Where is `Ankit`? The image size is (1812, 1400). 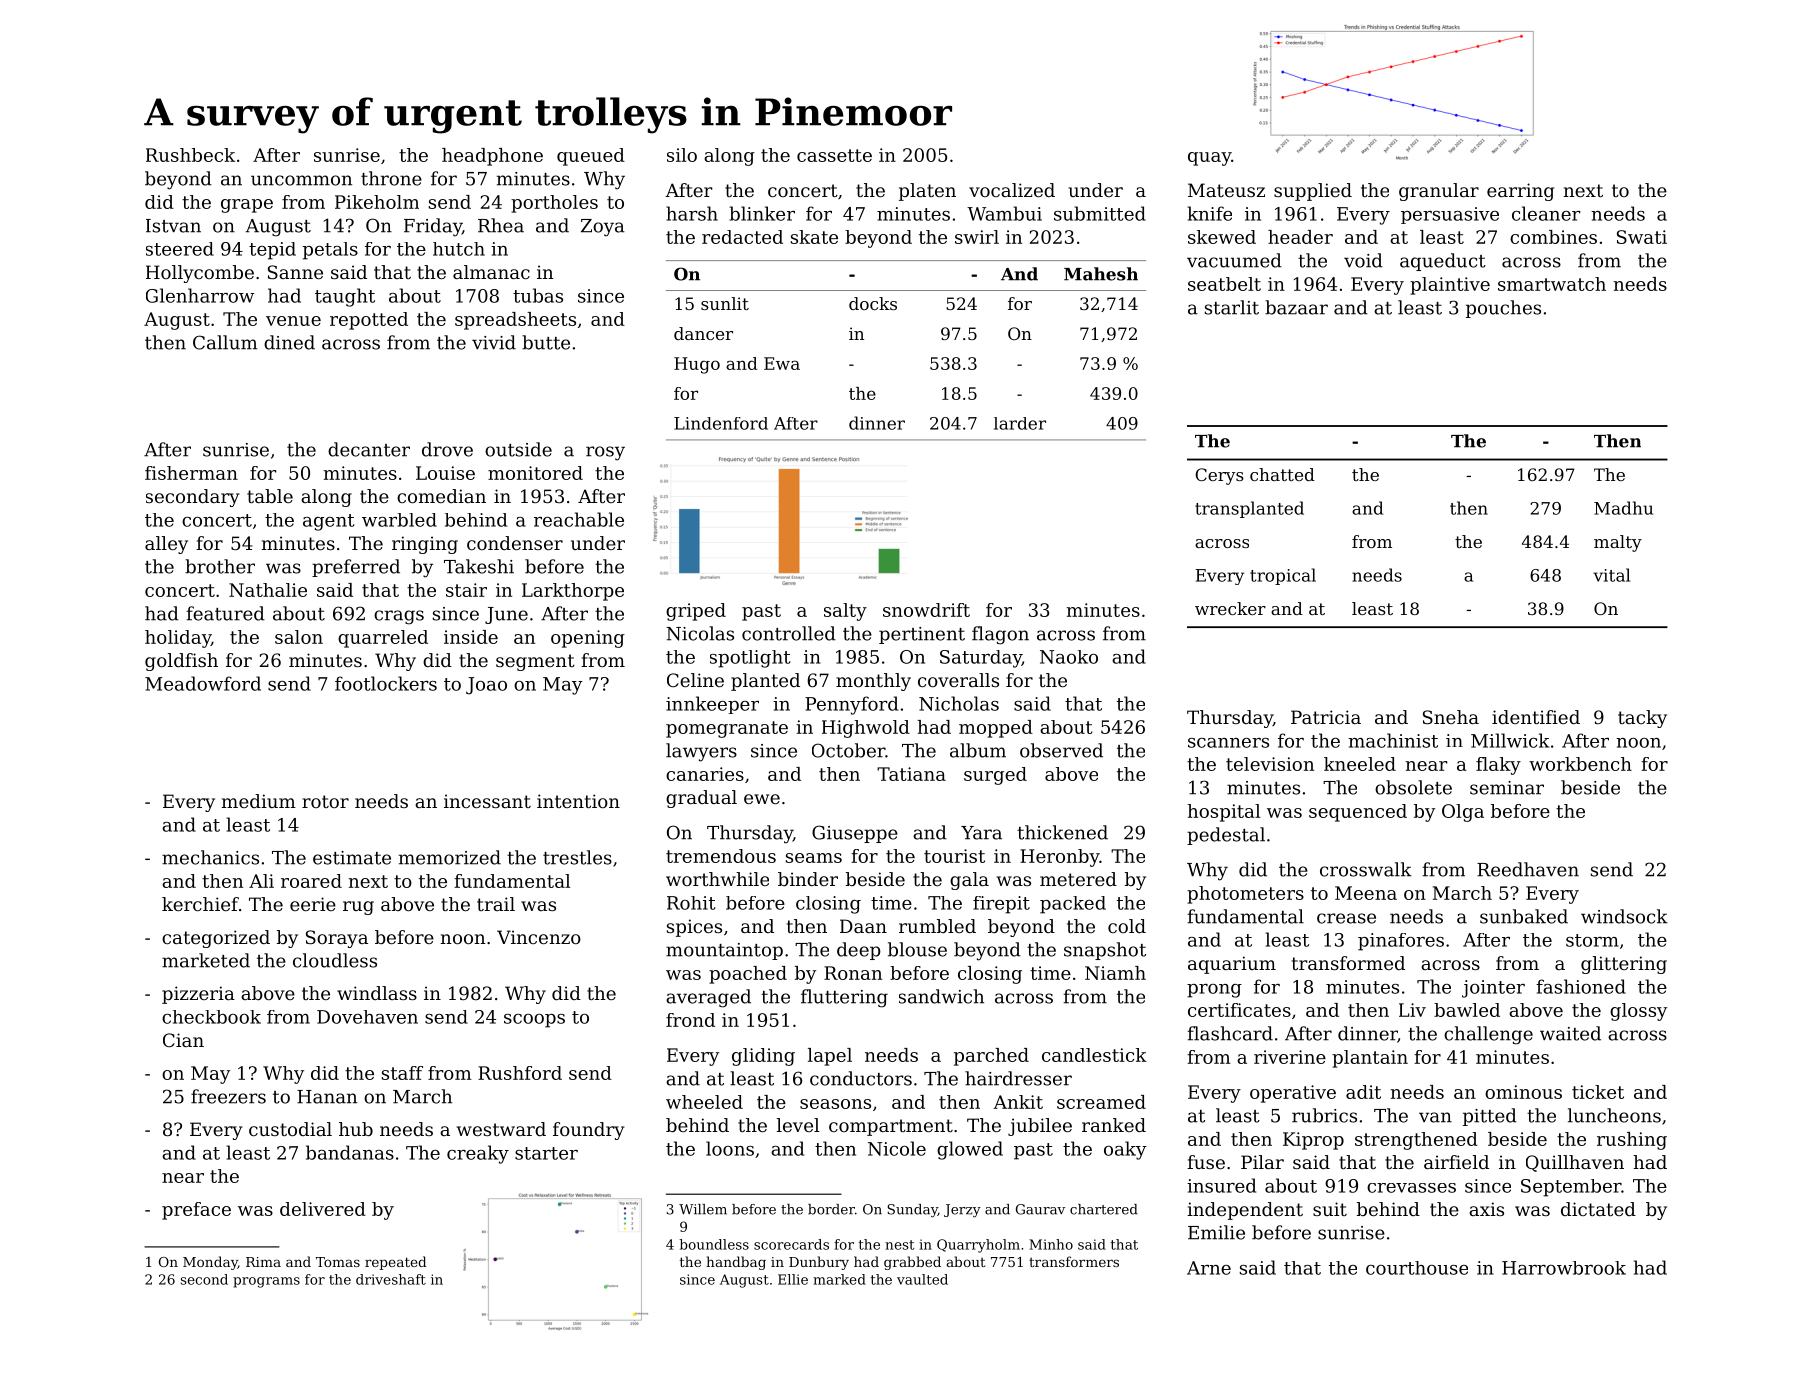 Ankit is located at coordinates (1018, 1102).
